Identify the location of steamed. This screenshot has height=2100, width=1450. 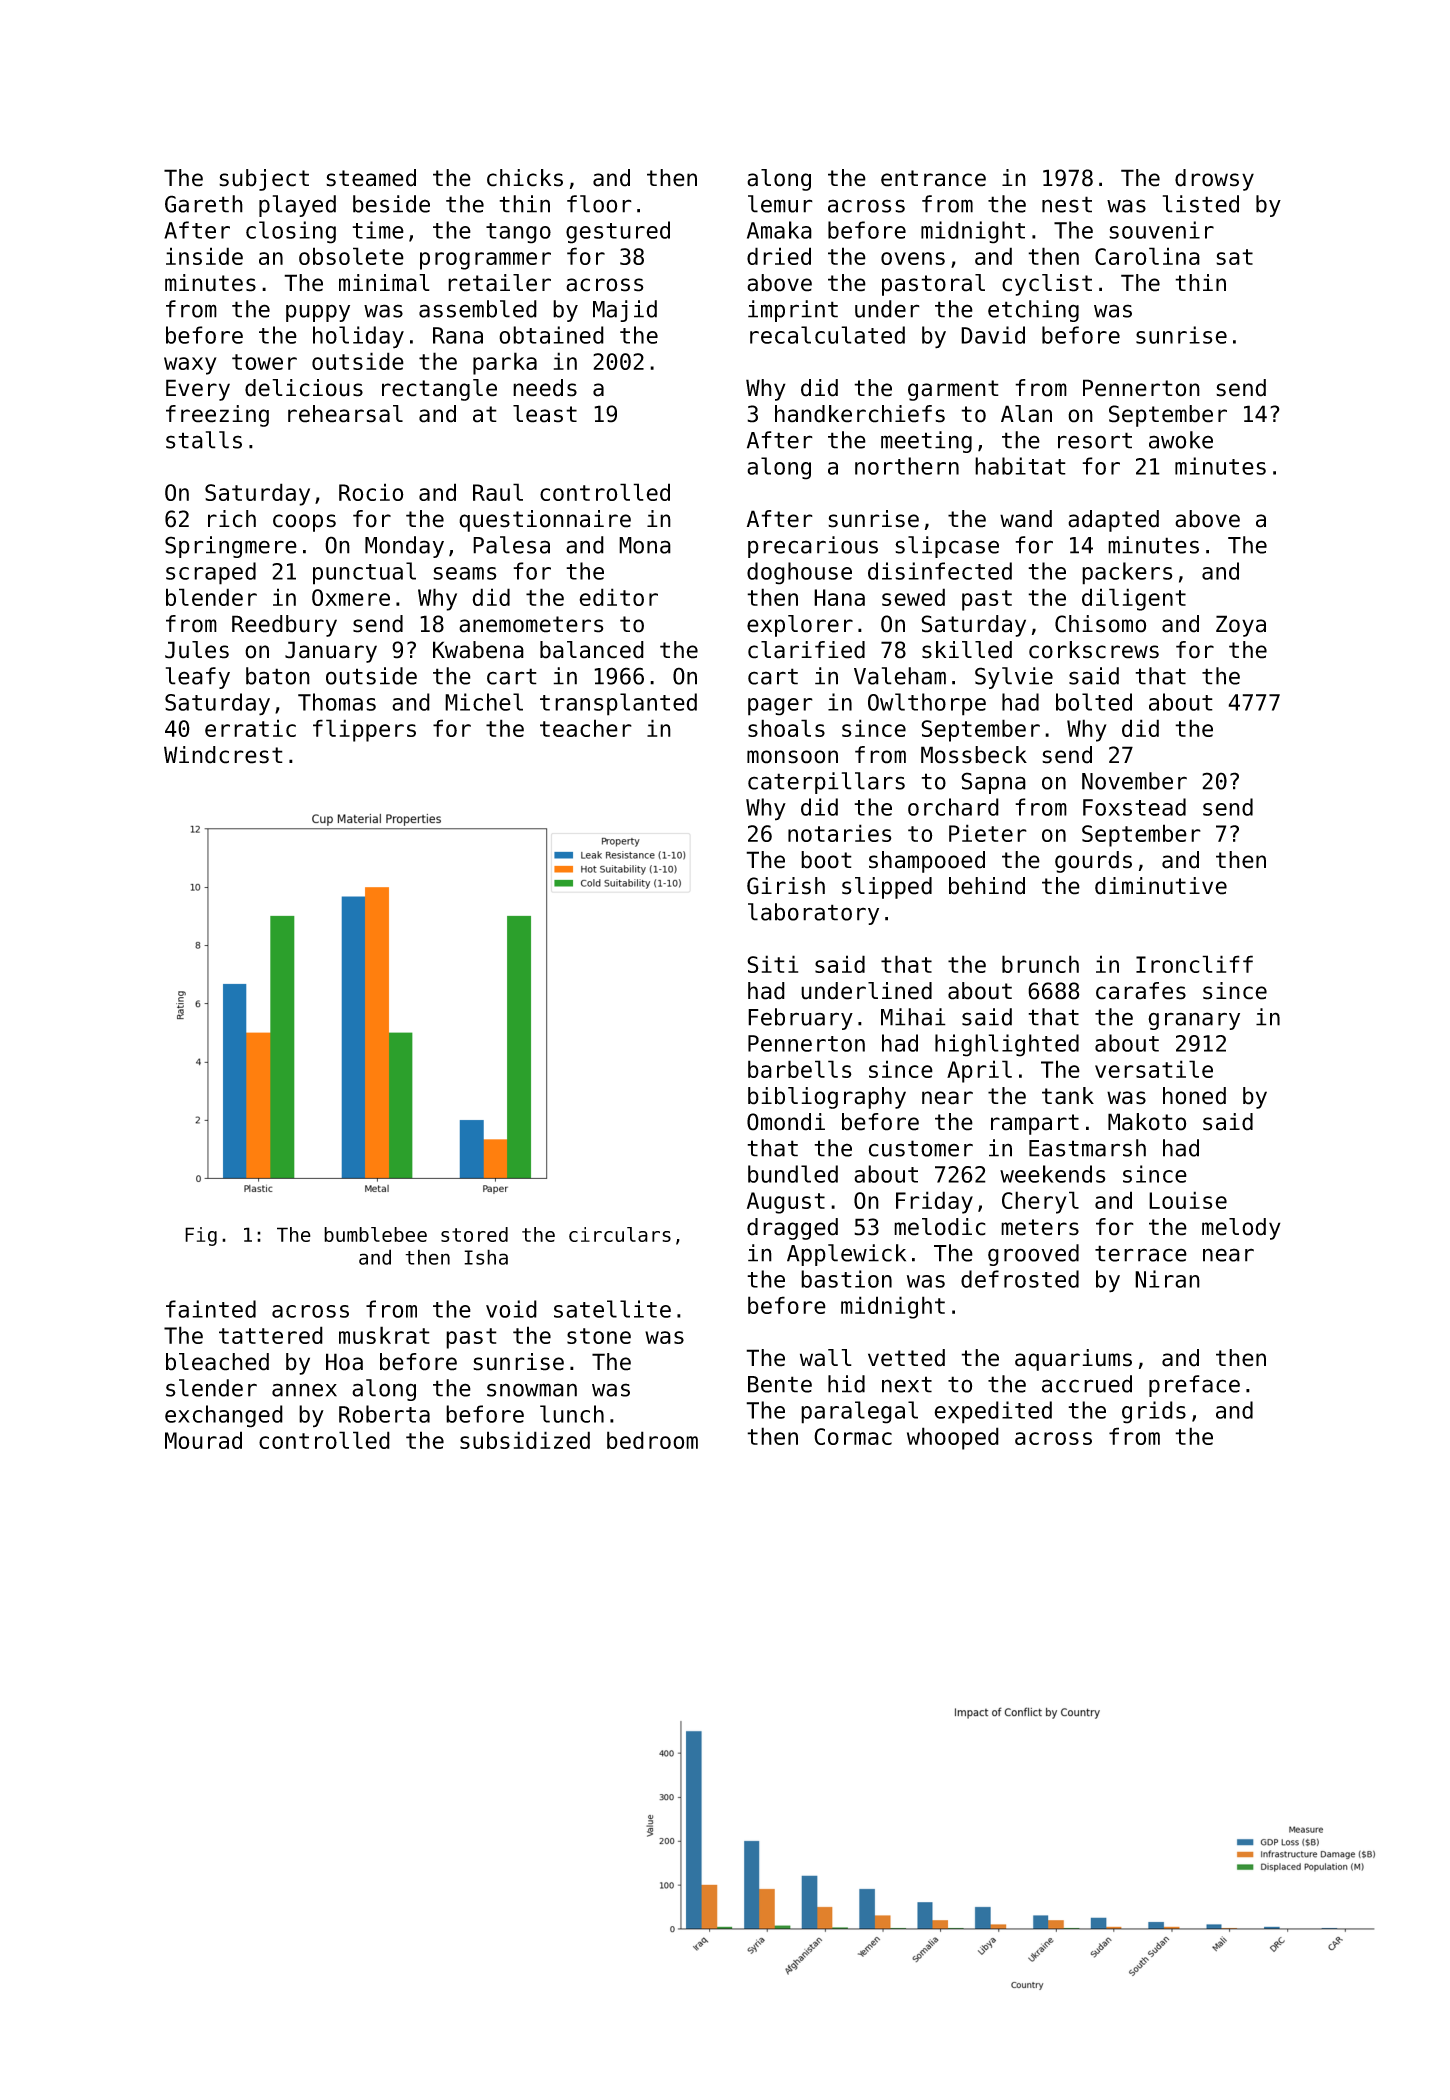
(371, 178).
